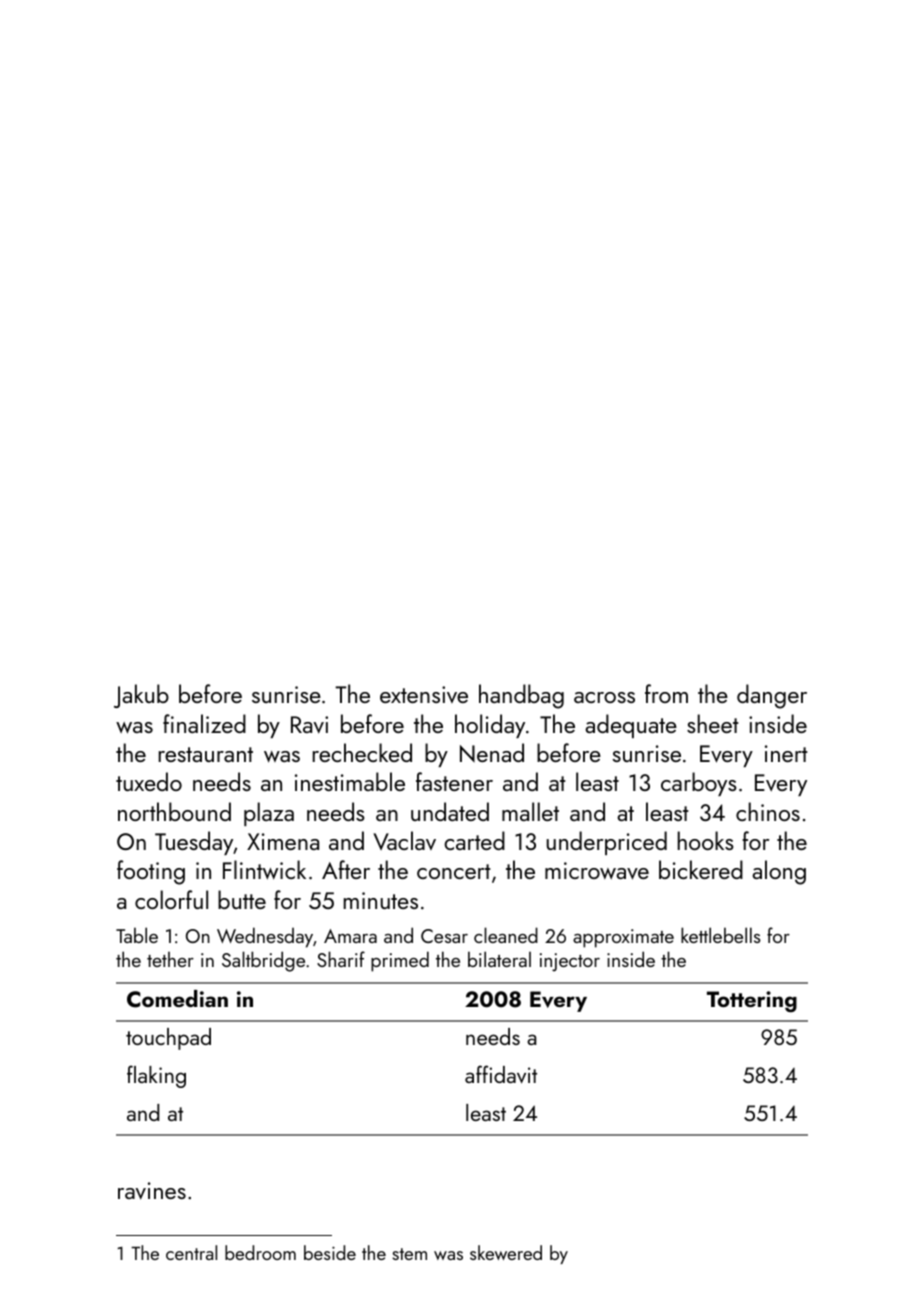 Image resolution: width=924 pixels, height=1314 pixels. Describe the element at coordinates (521, 696) in the image. I see `handbag` at that location.
